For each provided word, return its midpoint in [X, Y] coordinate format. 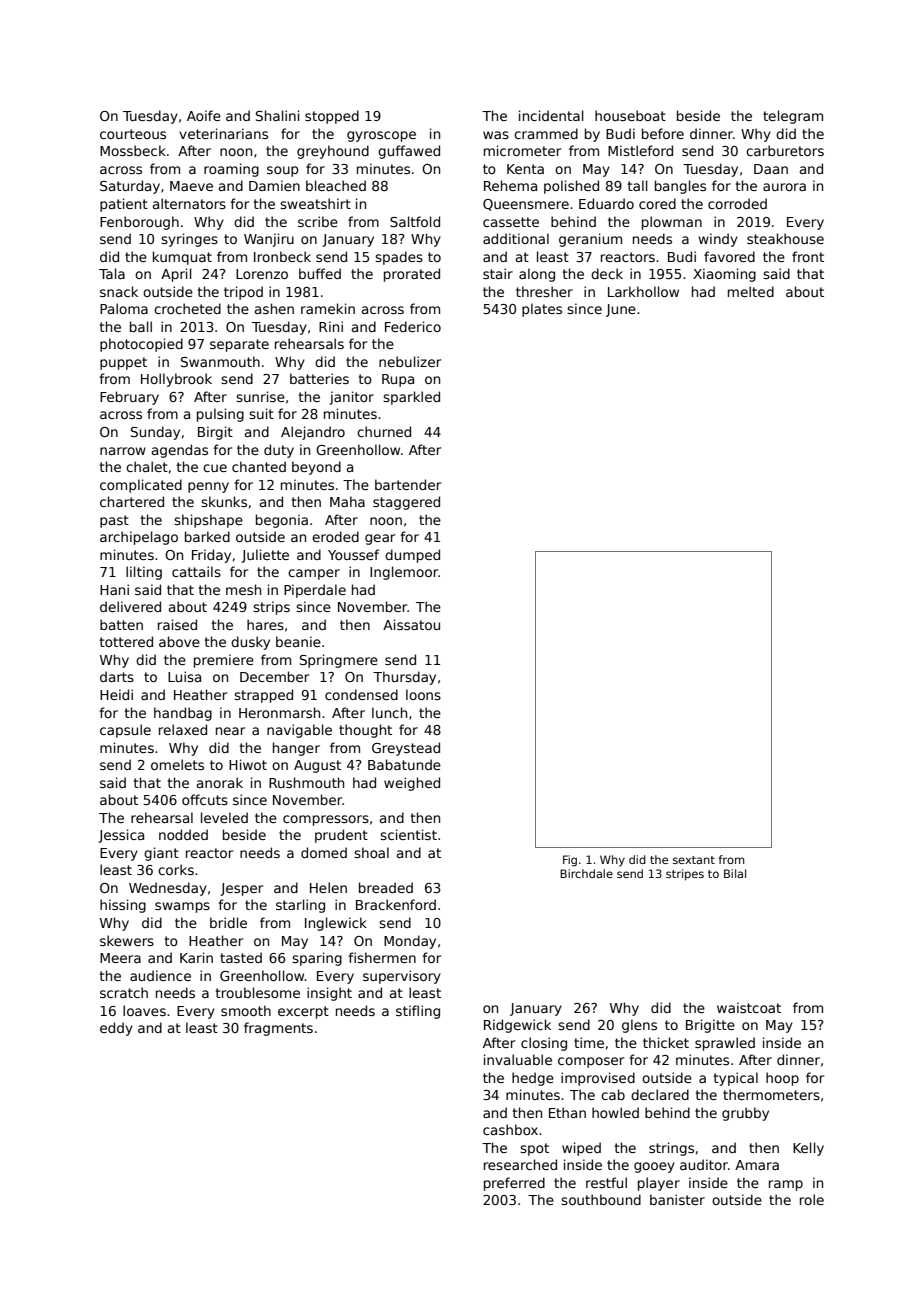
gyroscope [381, 136]
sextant [694, 860]
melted [751, 291]
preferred [514, 1184]
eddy [116, 1029]
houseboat [630, 115]
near [230, 731]
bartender [408, 484]
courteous [133, 134]
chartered [132, 501]
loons [423, 694]
